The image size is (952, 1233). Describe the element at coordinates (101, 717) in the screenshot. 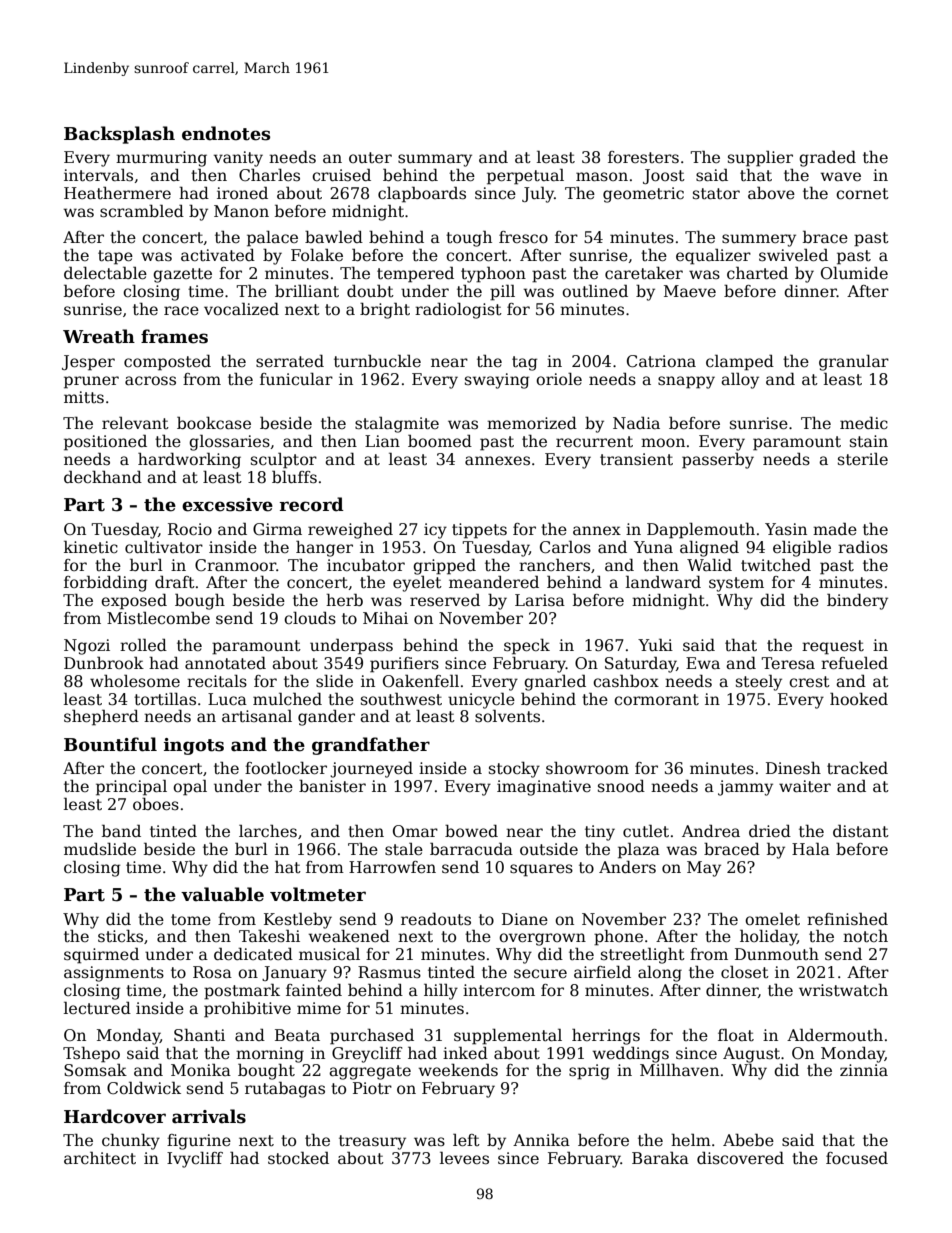

I see `shepherd` at that location.
